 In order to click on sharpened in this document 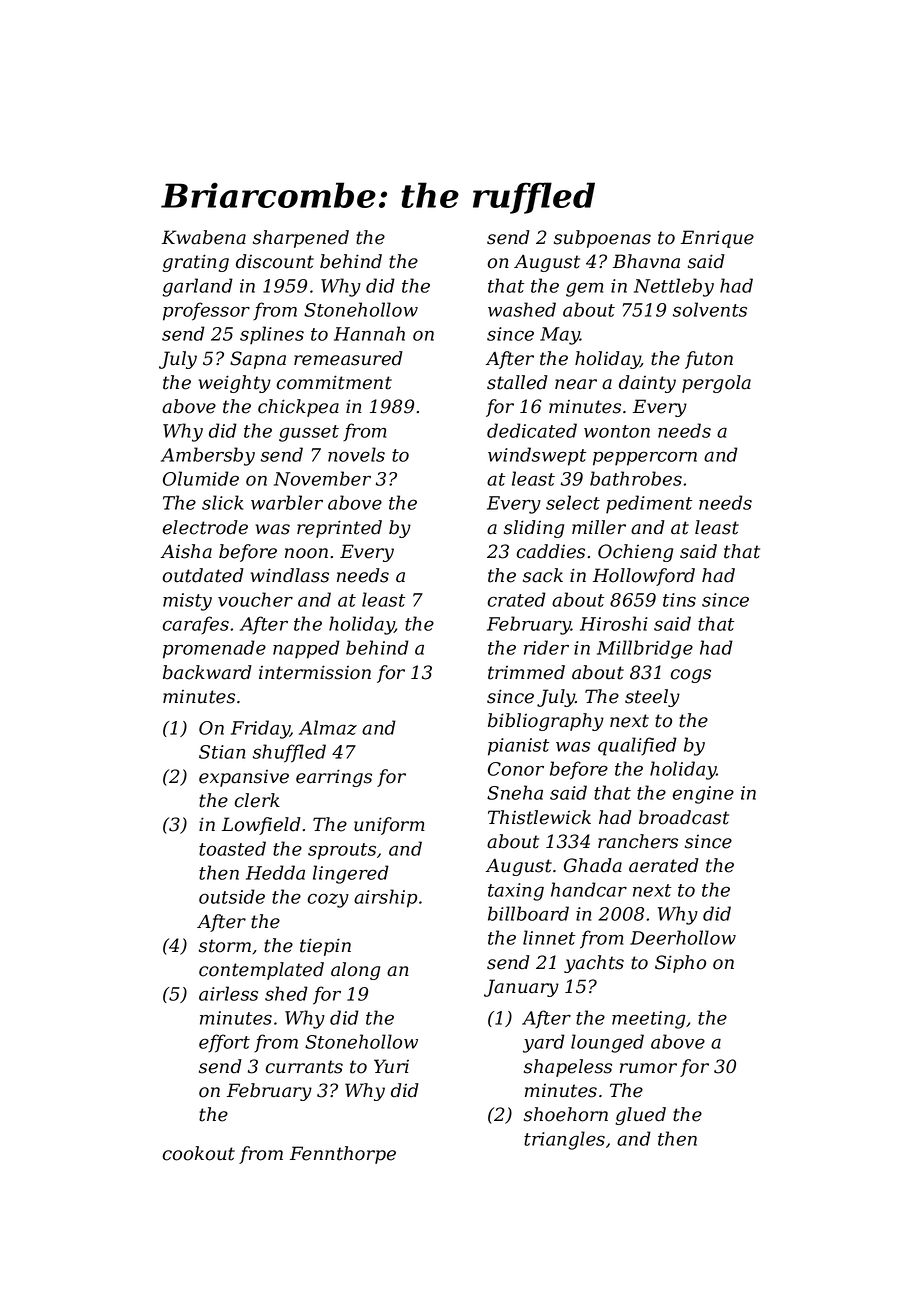, I will do `click(301, 239)`.
